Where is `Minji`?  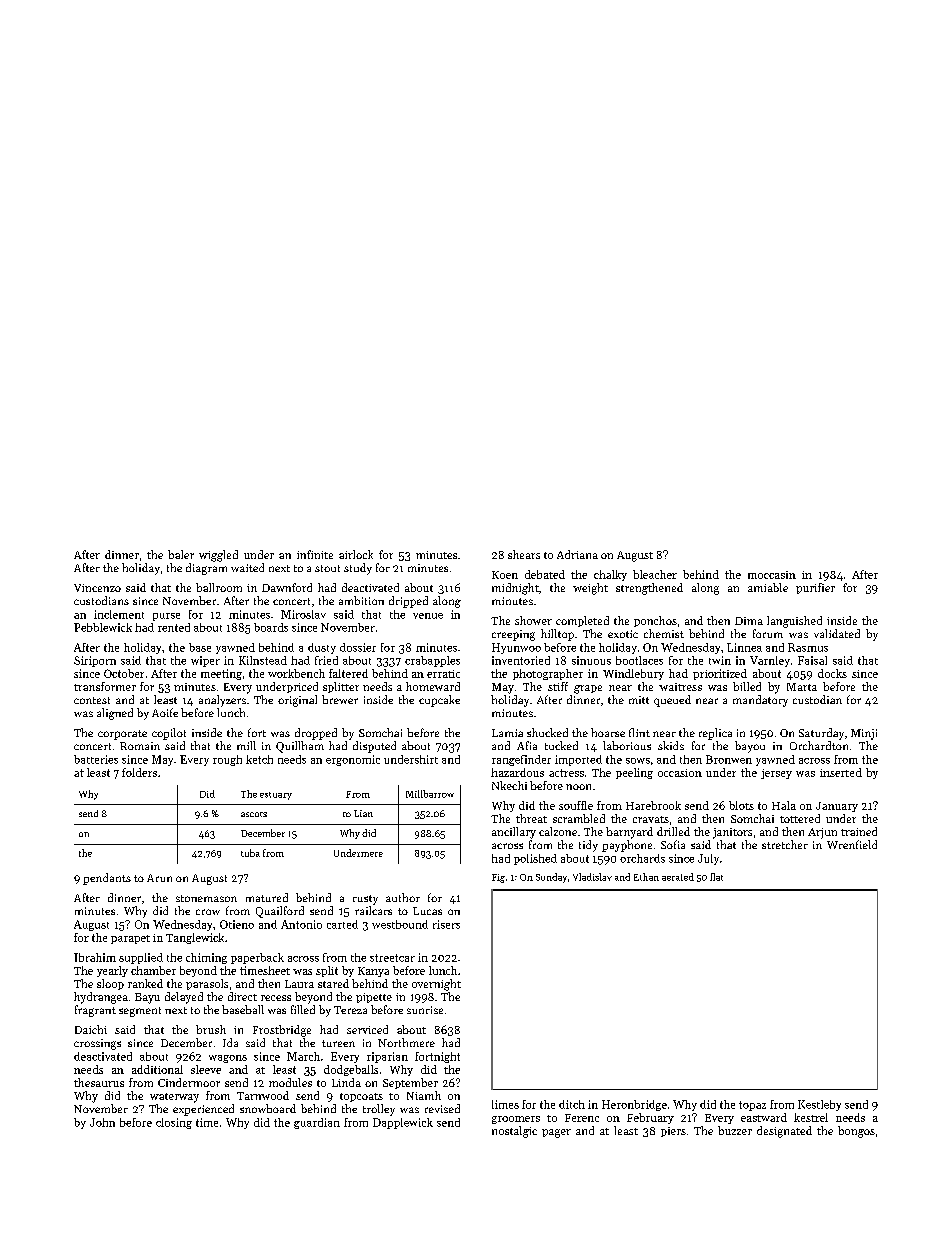
Minji is located at coordinates (864, 734).
